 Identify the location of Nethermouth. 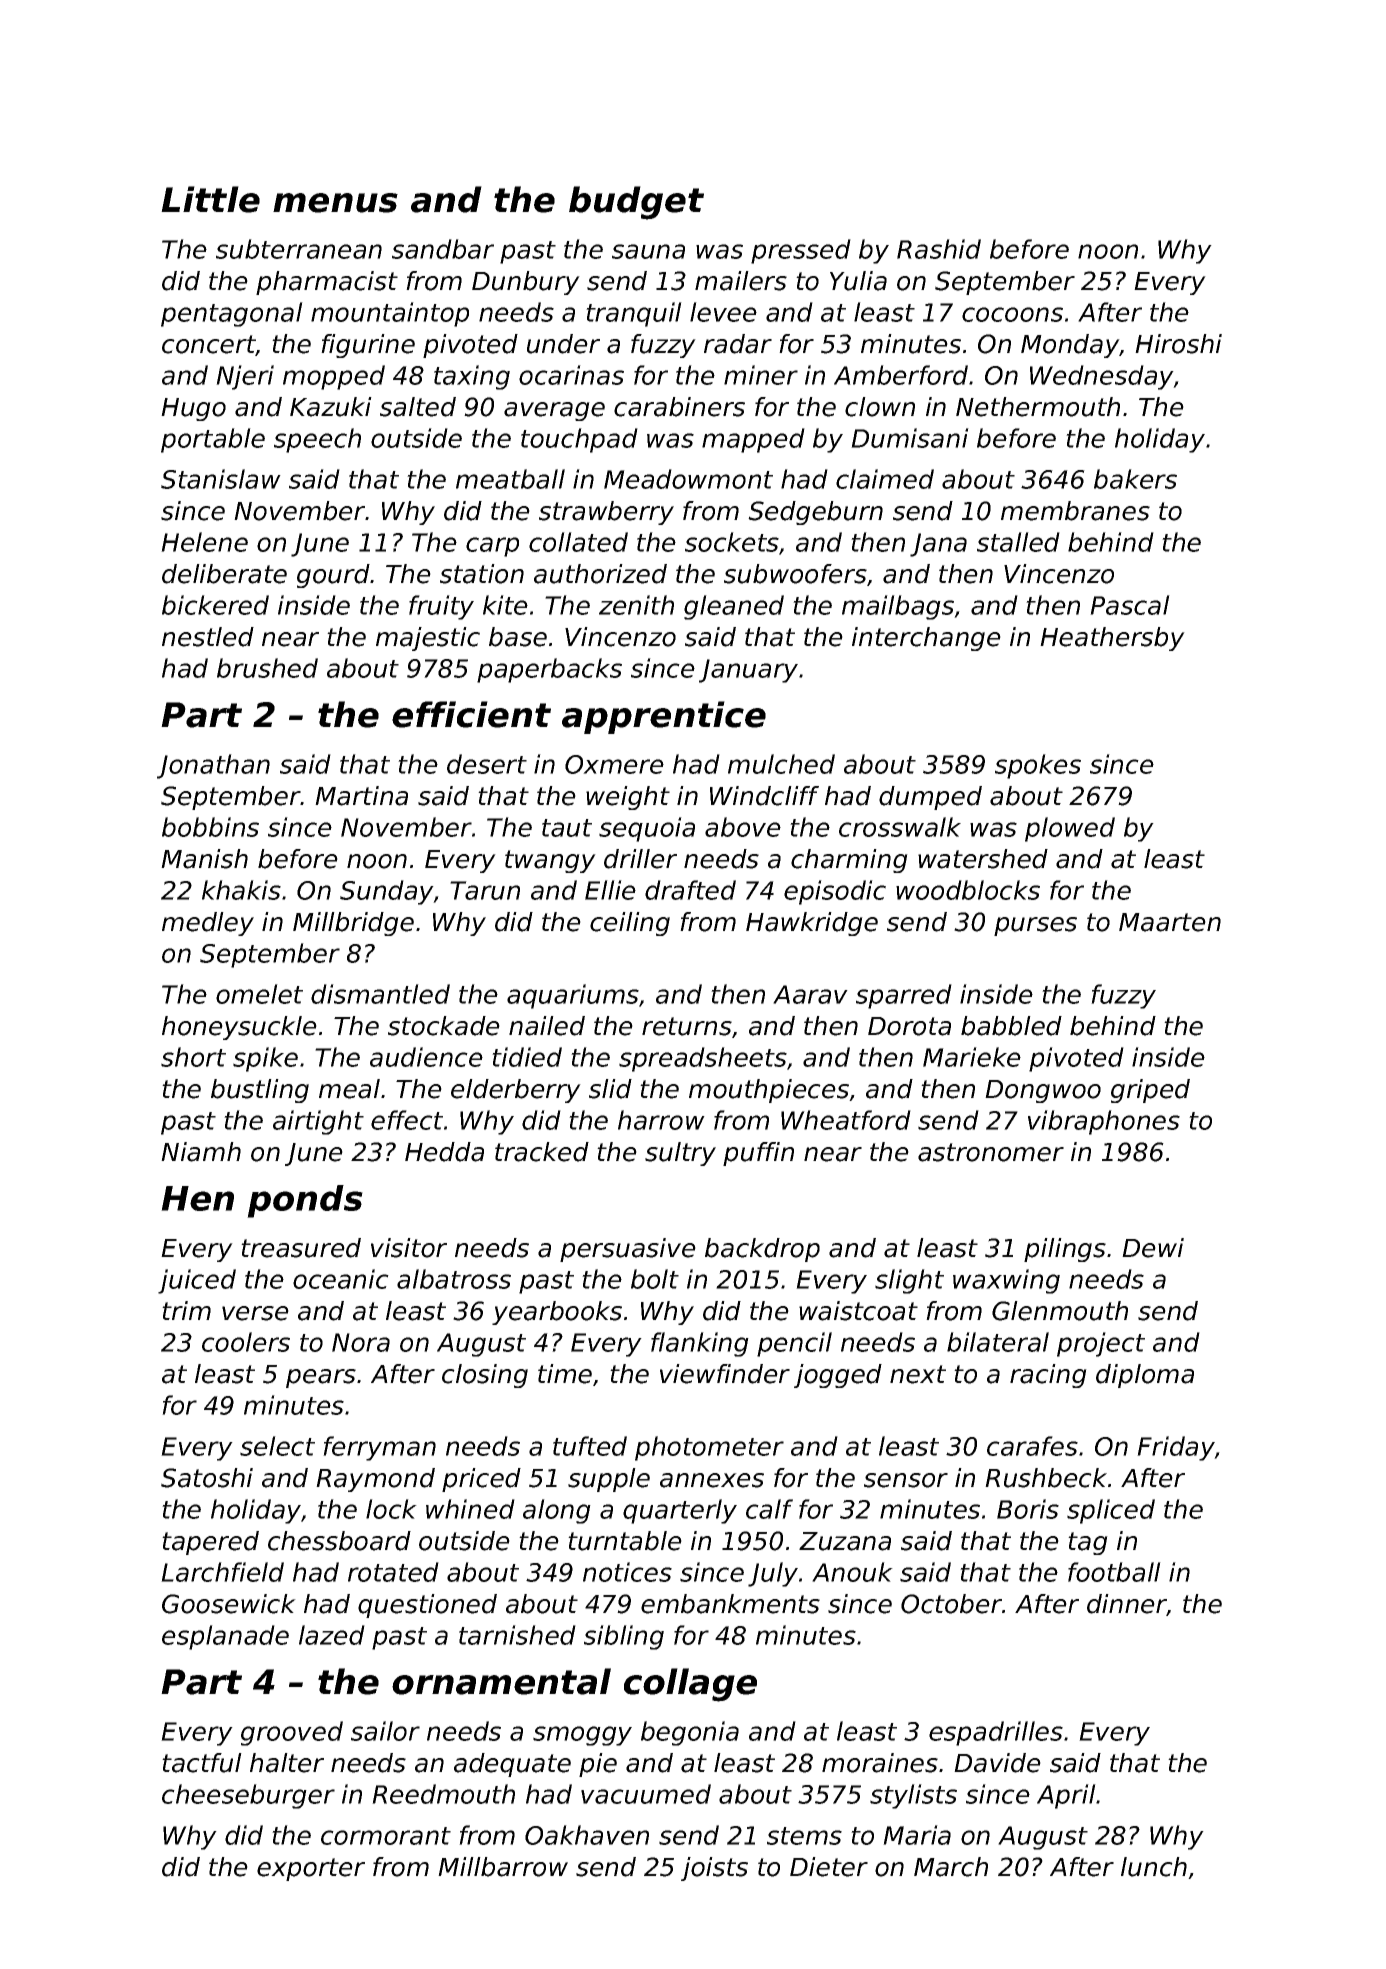
(1038, 407).
